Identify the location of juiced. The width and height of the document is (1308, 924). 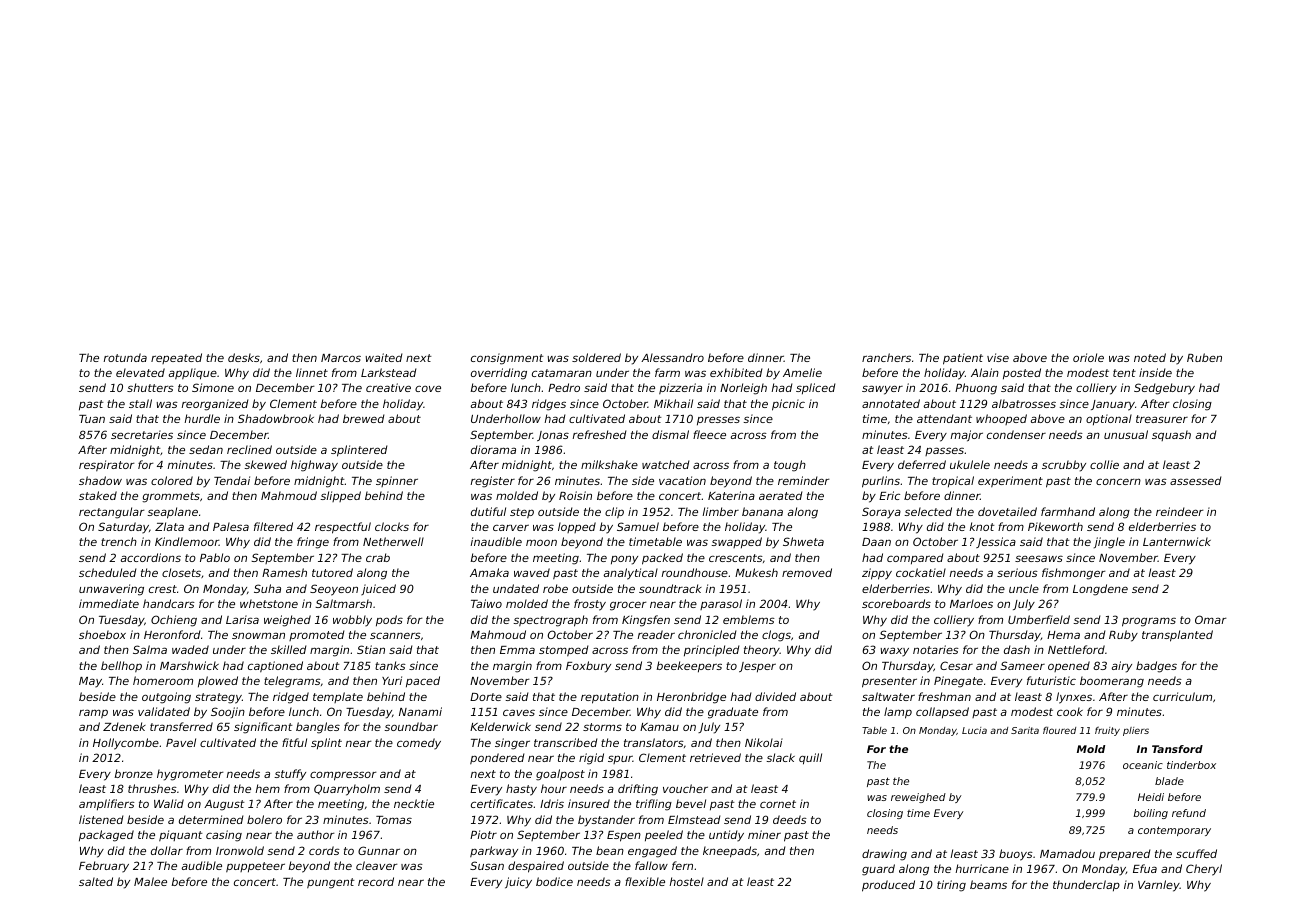
(378, 589).
